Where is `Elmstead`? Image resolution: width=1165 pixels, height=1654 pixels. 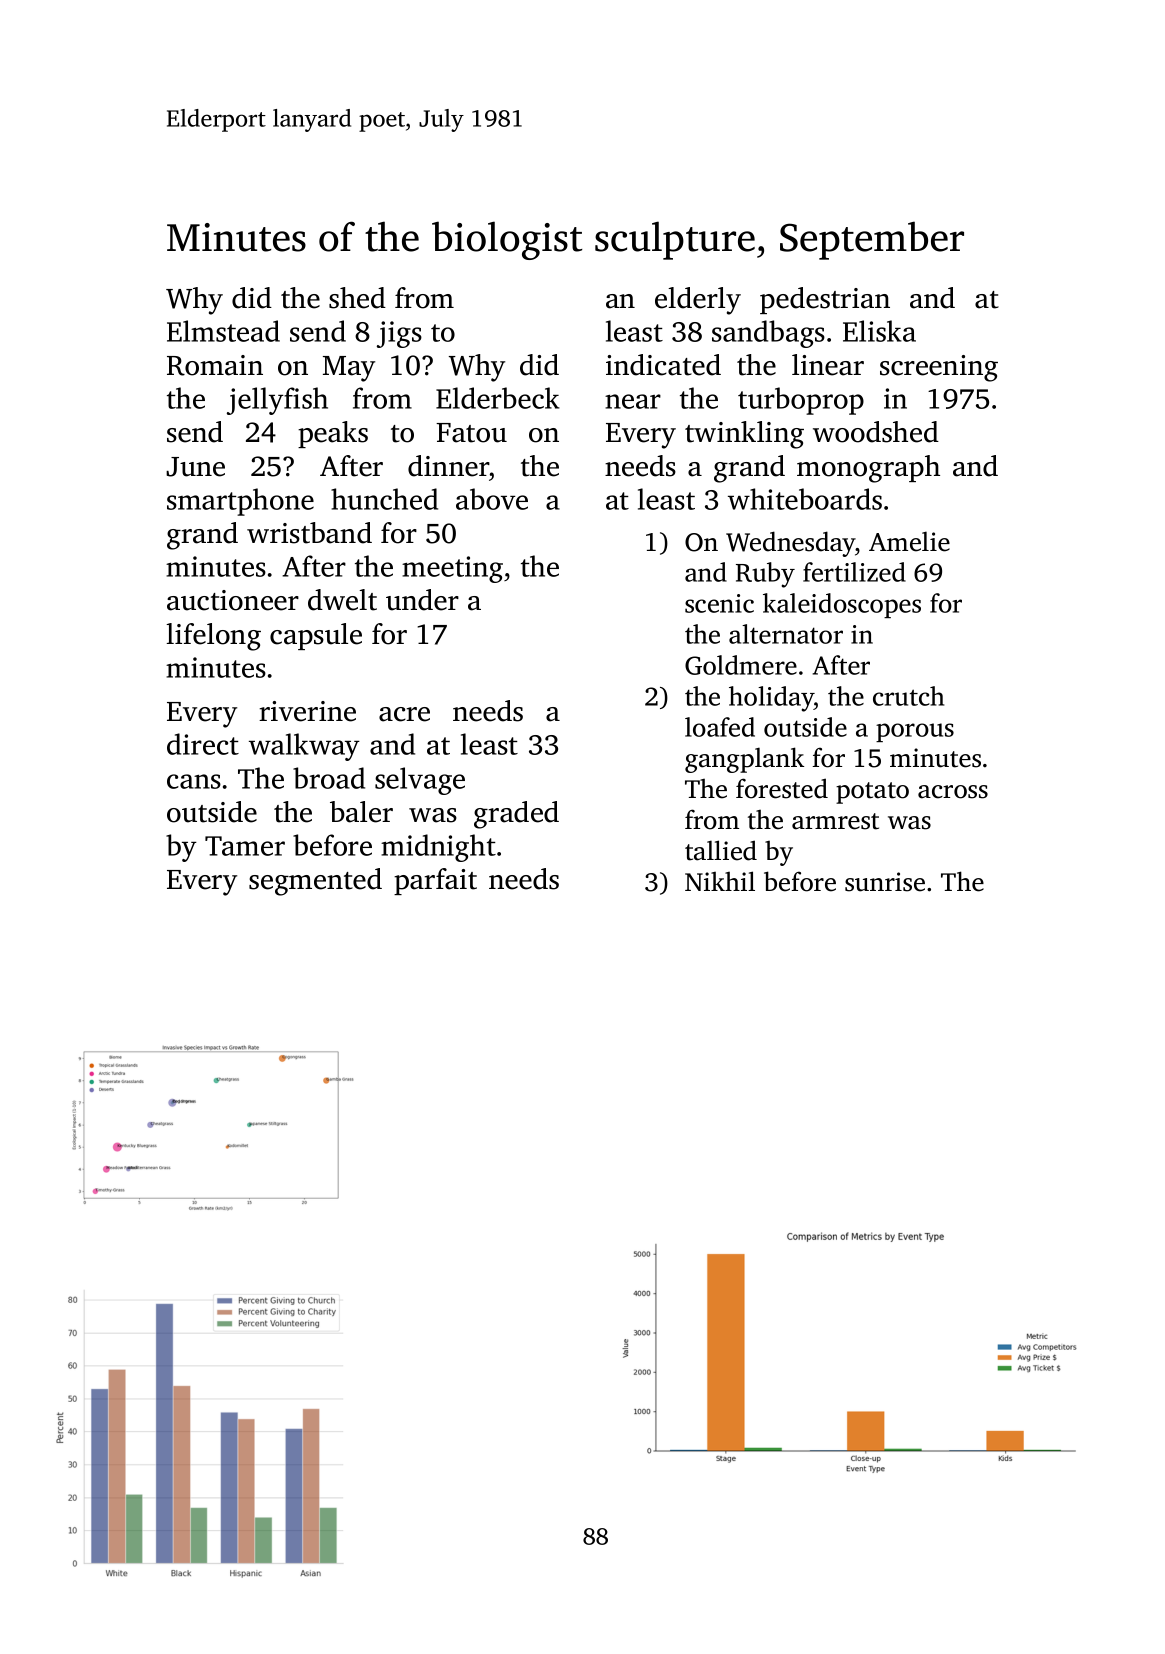 Elmstead is located at coordinates (223, 331).
